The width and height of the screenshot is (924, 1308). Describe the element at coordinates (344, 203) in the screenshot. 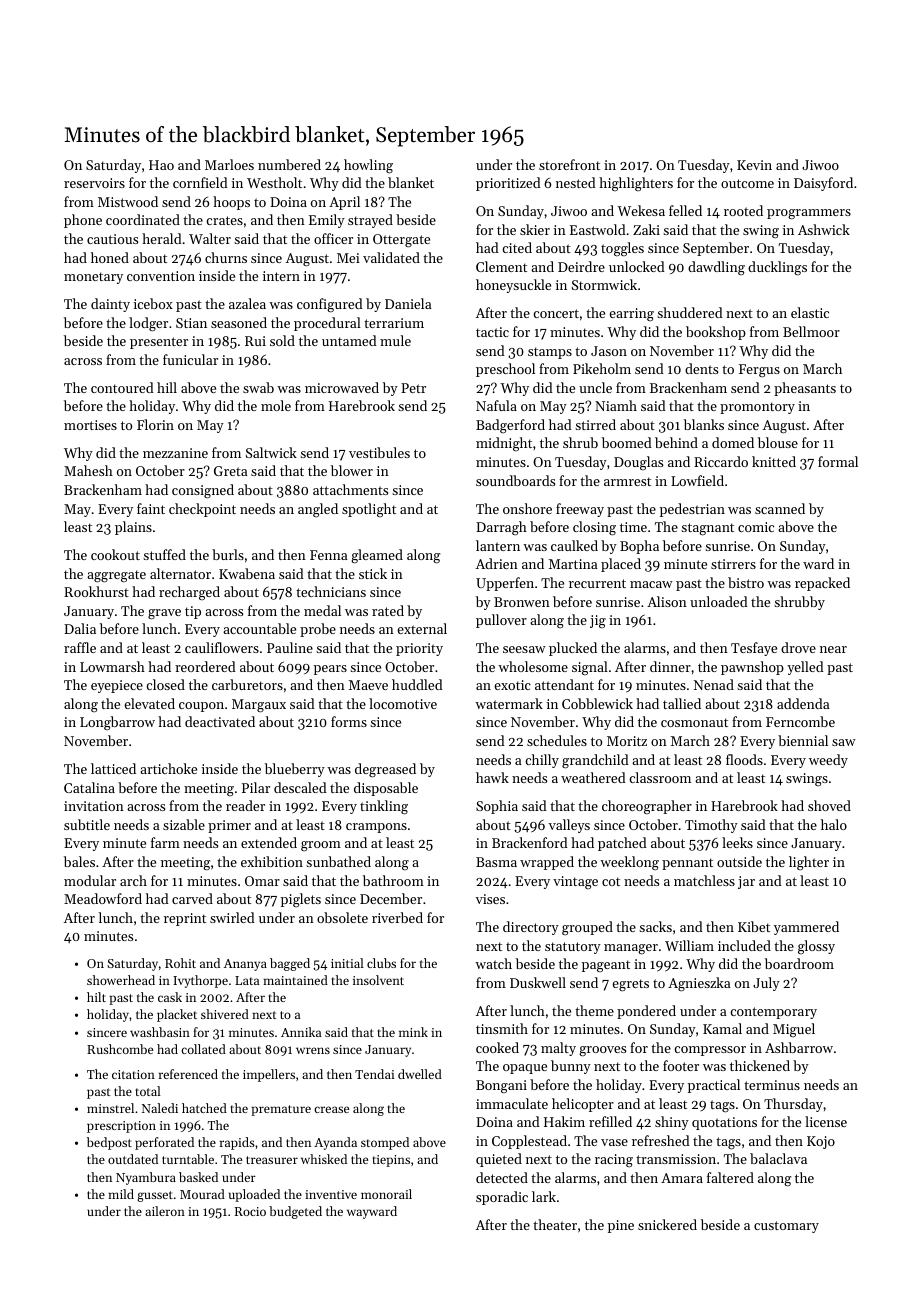

I see `April` at that location.
